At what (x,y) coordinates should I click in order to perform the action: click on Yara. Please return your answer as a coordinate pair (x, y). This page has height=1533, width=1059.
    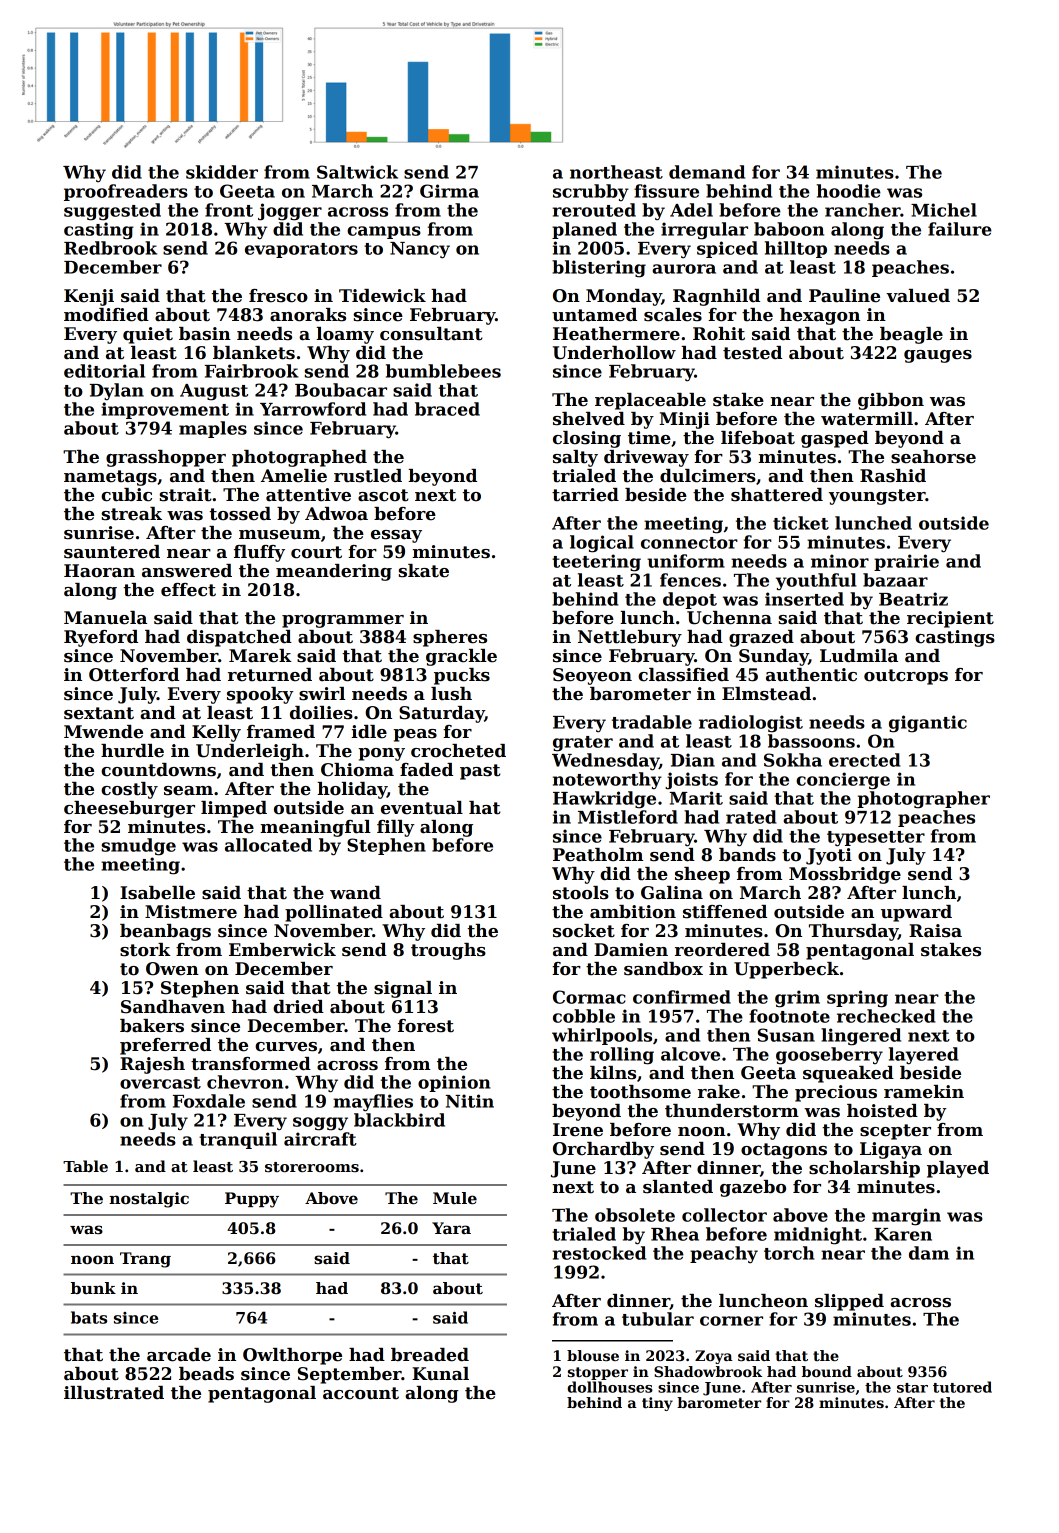
    Looking at the image, I should click on (451, 1228).
